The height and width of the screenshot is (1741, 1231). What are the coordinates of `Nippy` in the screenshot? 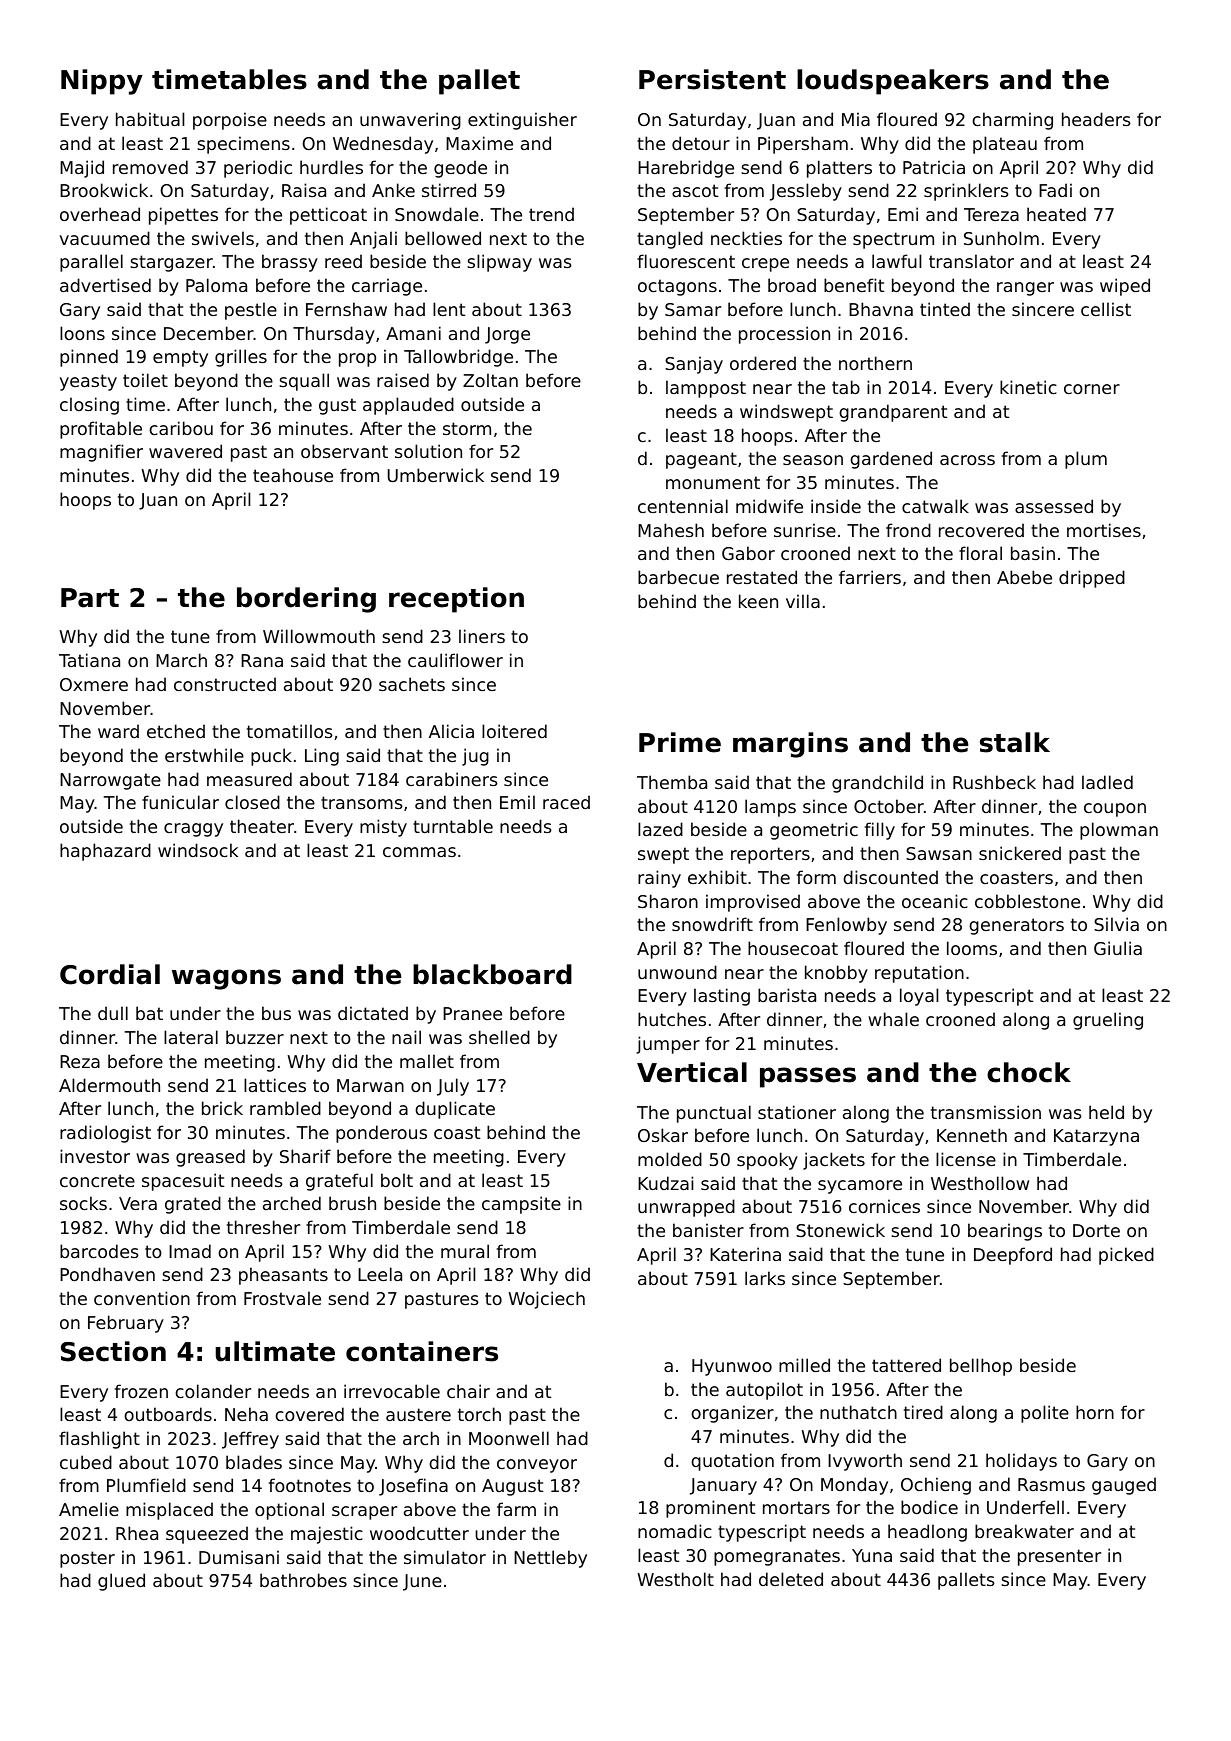 It's located at (102, 82).
